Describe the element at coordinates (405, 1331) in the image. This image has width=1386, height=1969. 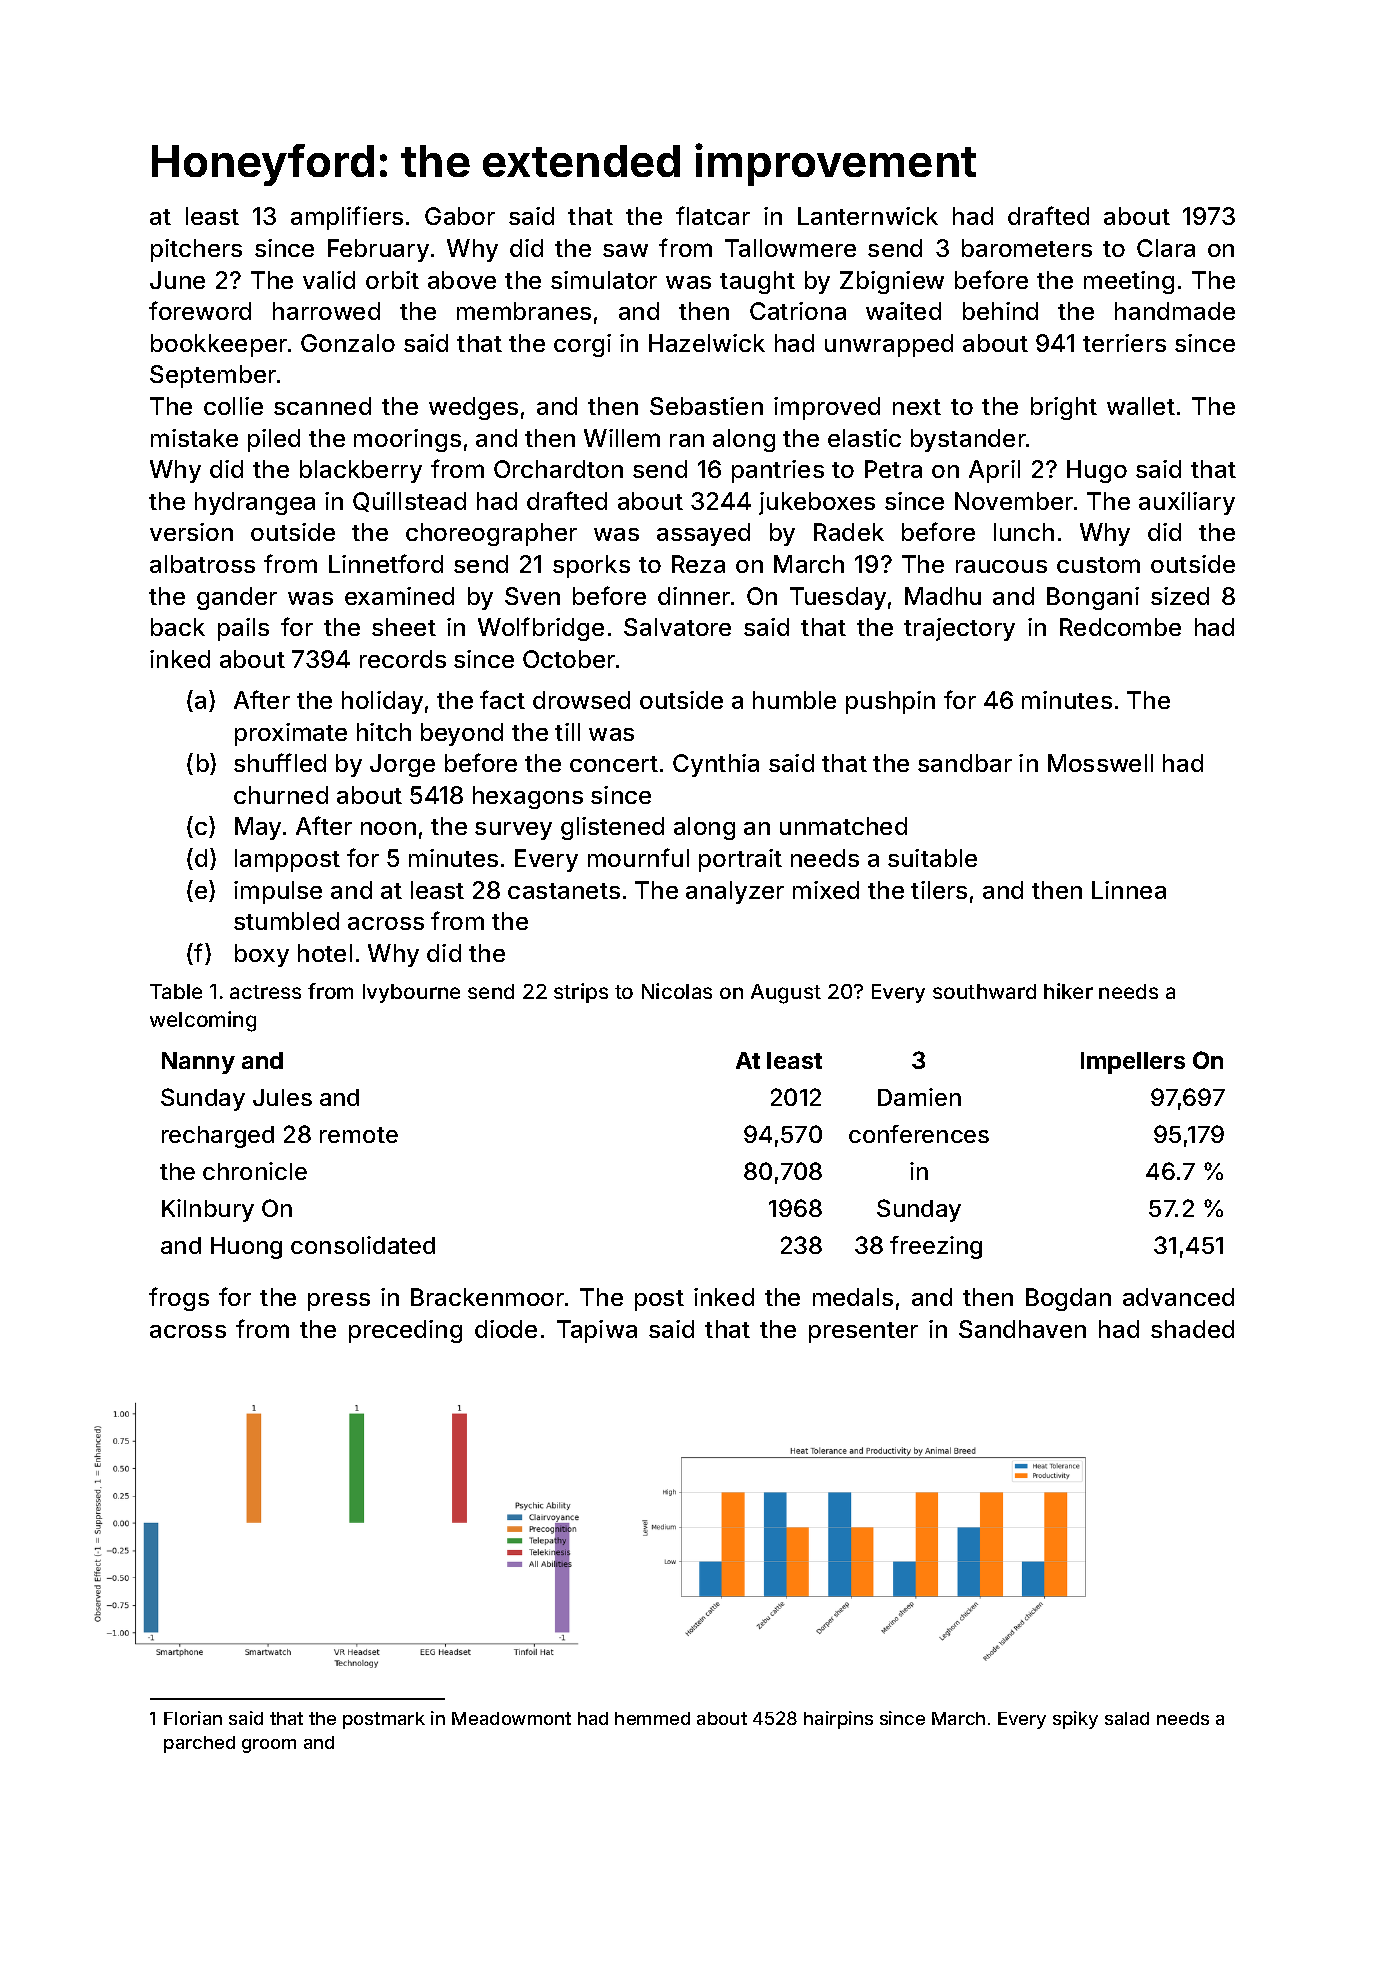
I see `preceding` at that location.
